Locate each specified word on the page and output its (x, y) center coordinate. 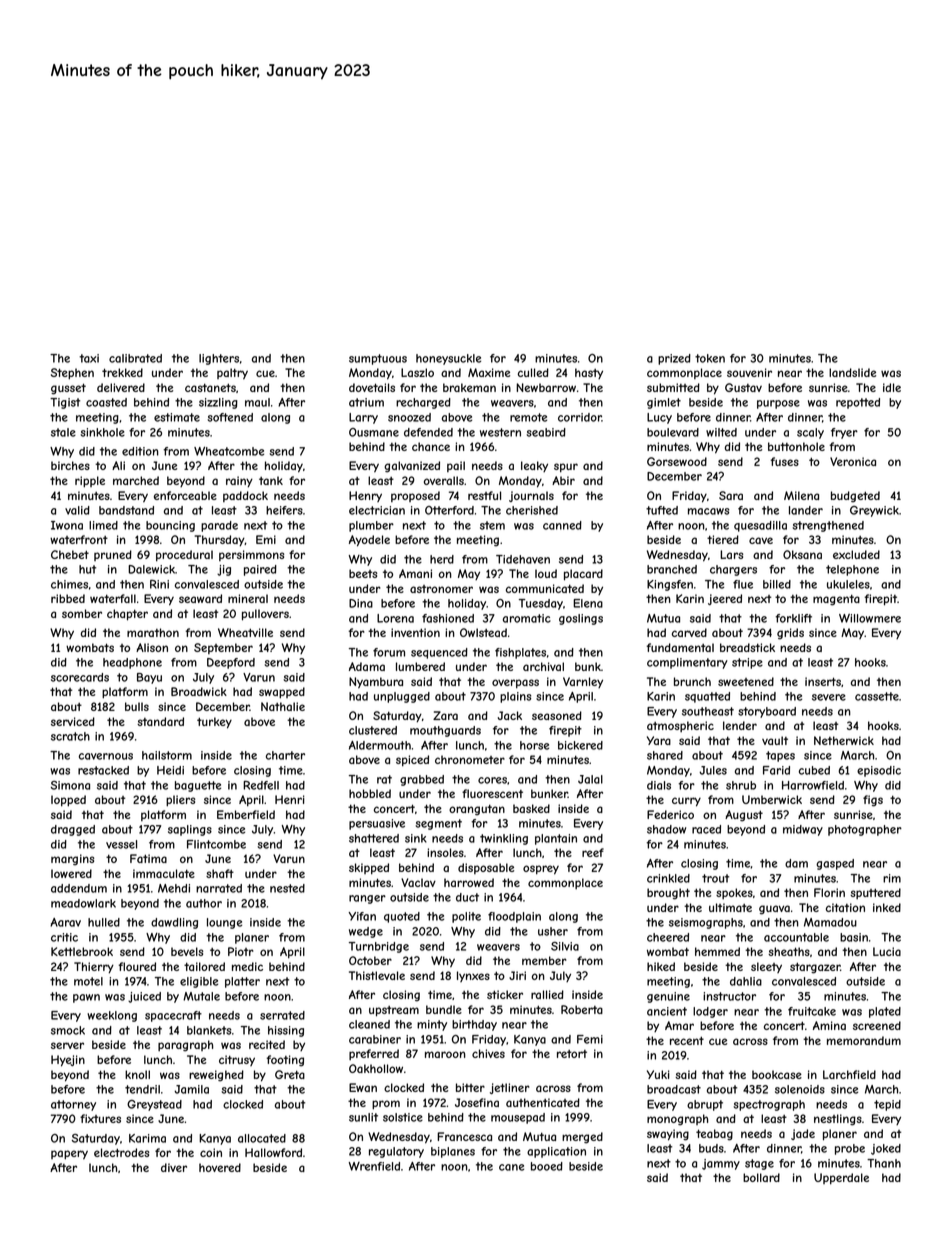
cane (511, 1167)
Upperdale (841, 1178)
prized (674, 359)
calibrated (135, 358)
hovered (220, 1167)
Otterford (449, 510)
